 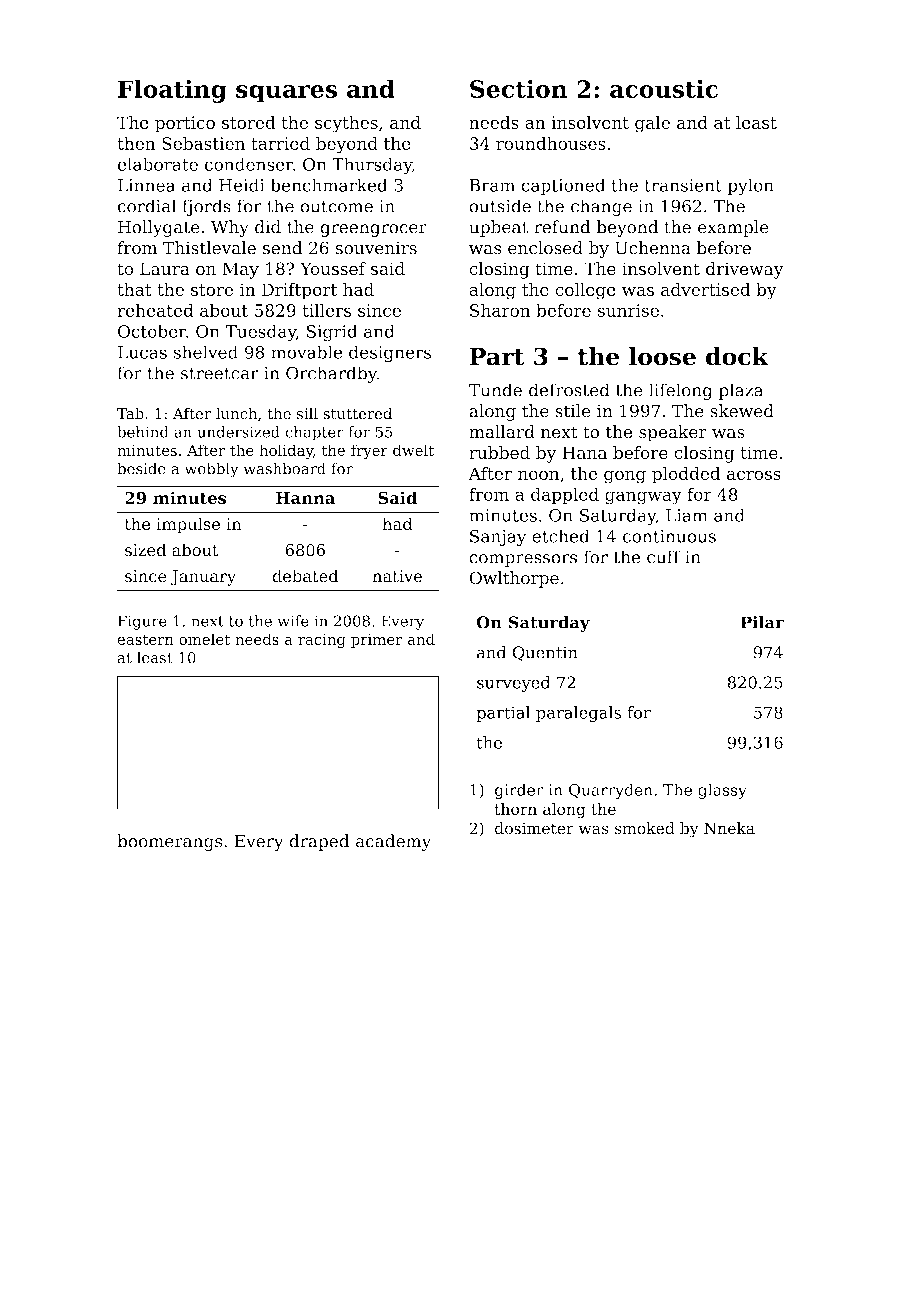 I want to click on Quentin, so click(x=545, y=653).
